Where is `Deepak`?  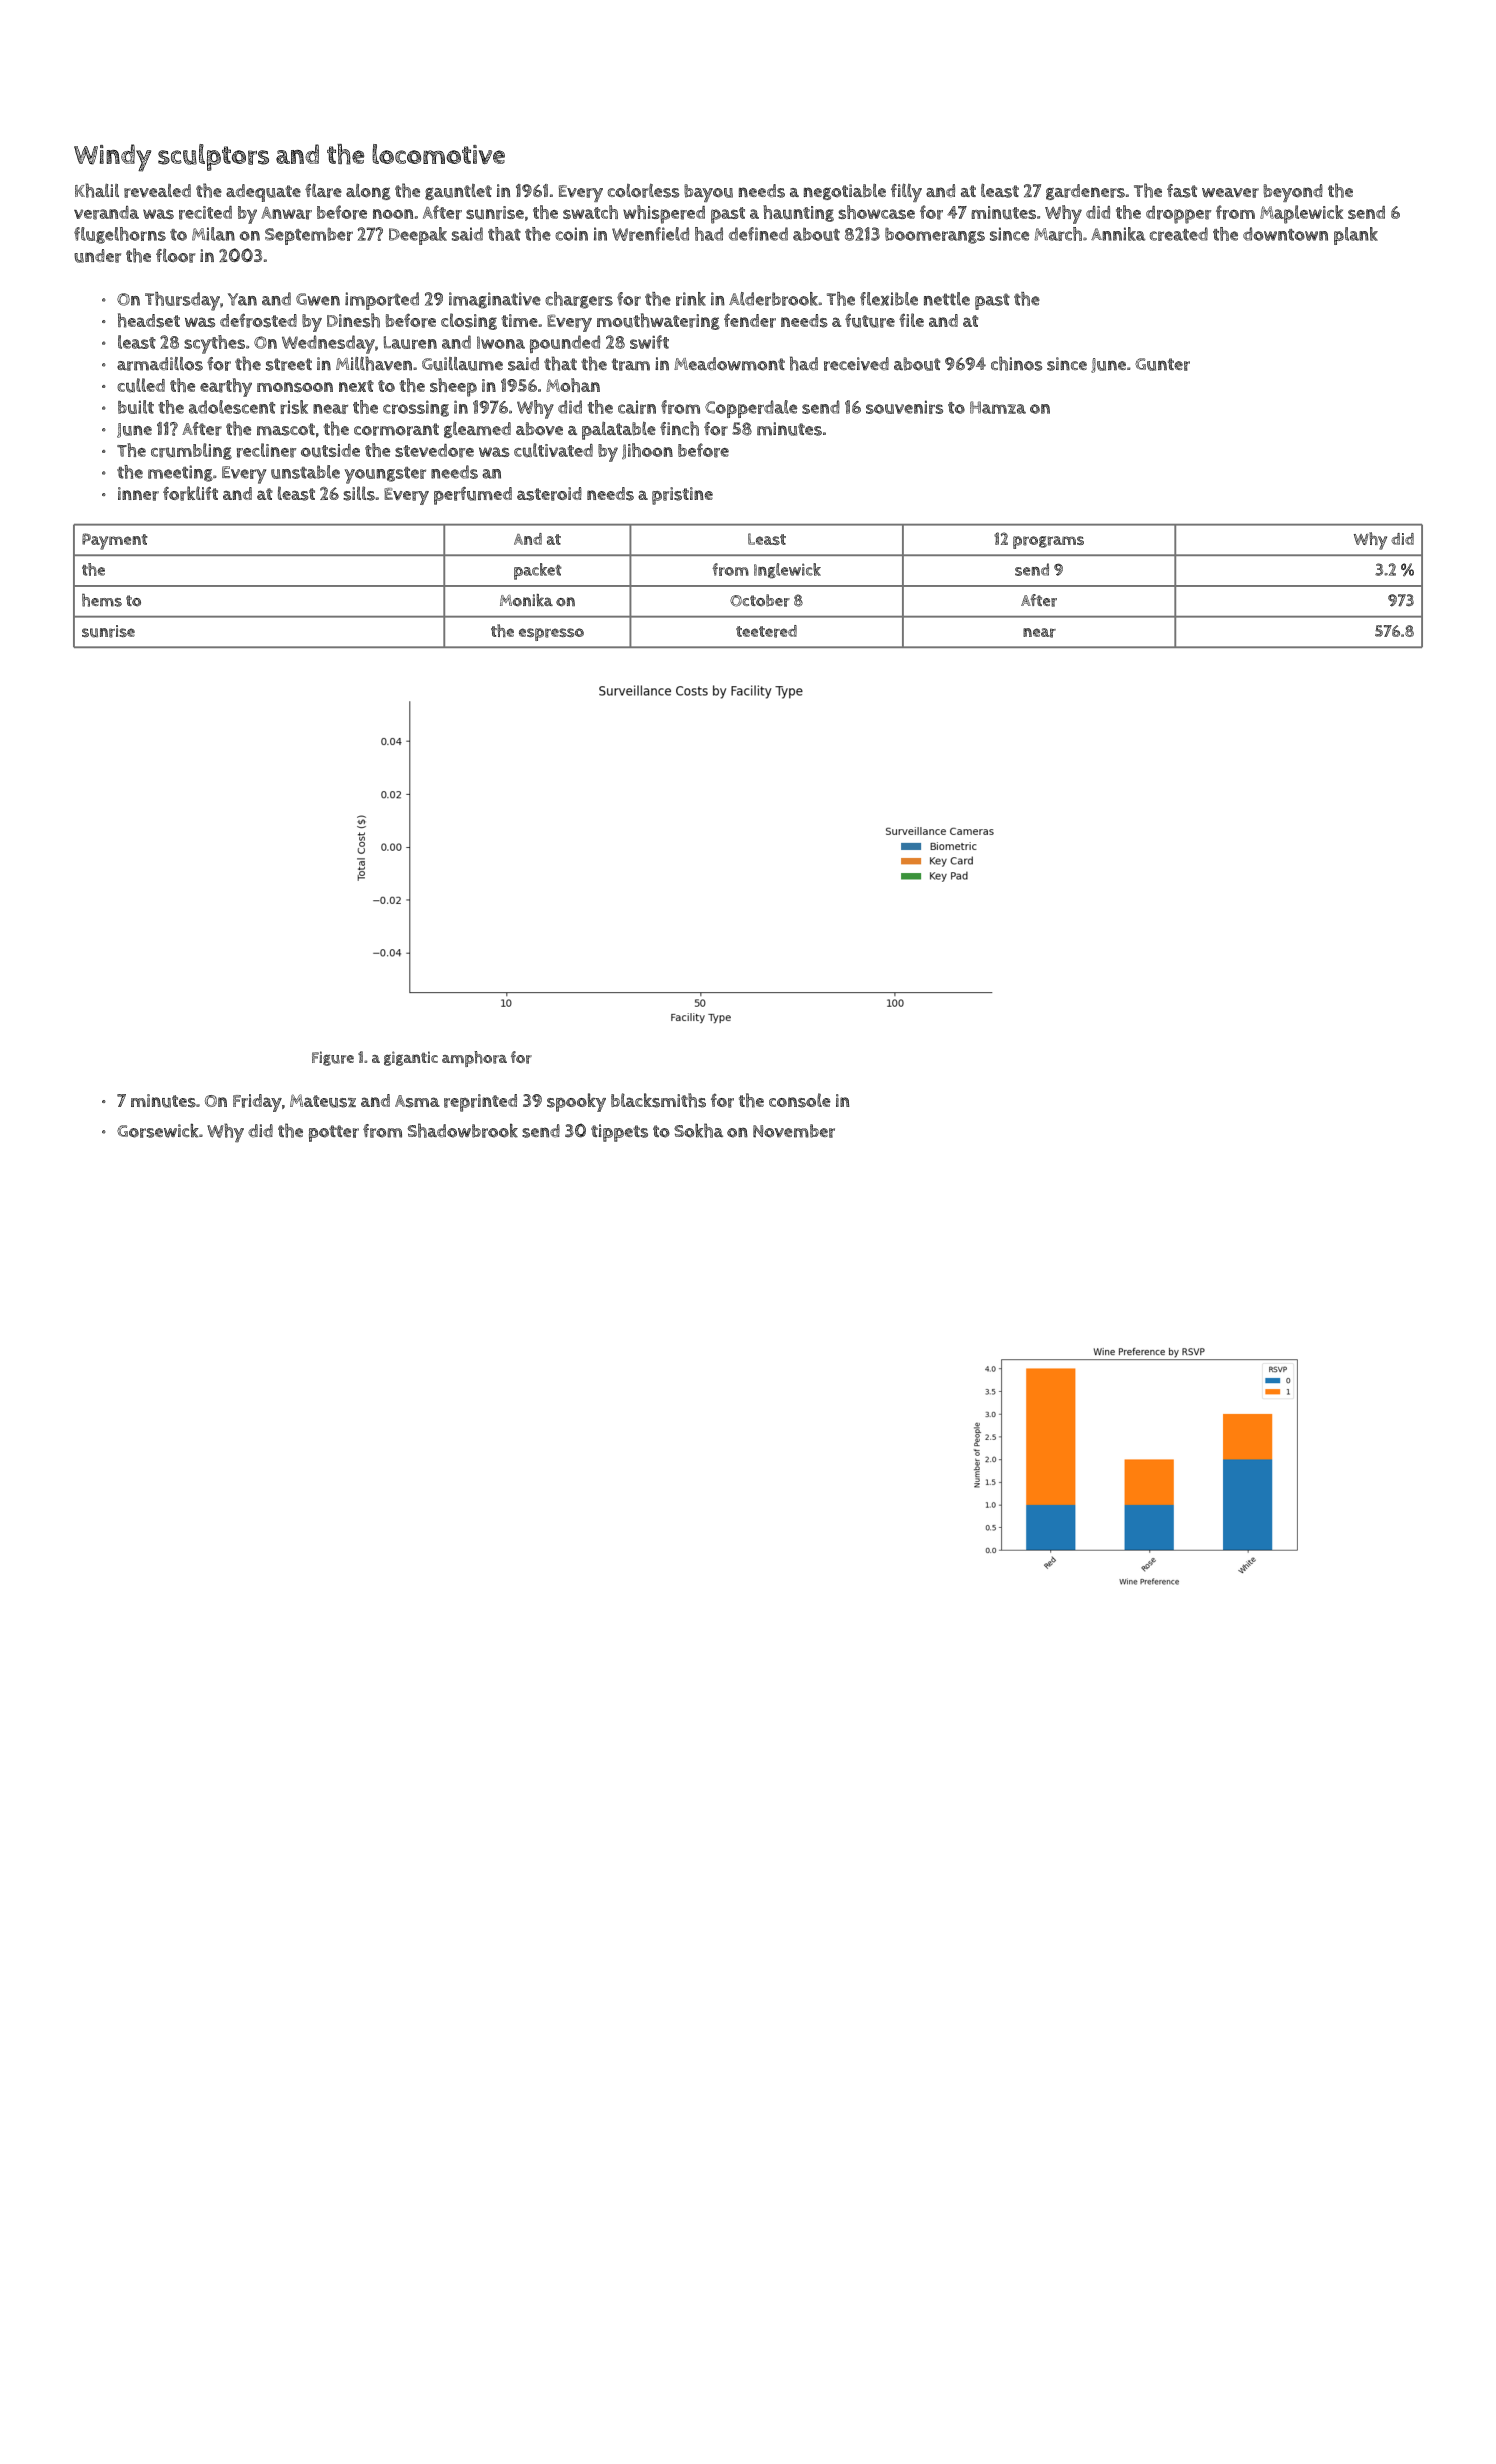
Deepak is located at coordinates (418, 236).
